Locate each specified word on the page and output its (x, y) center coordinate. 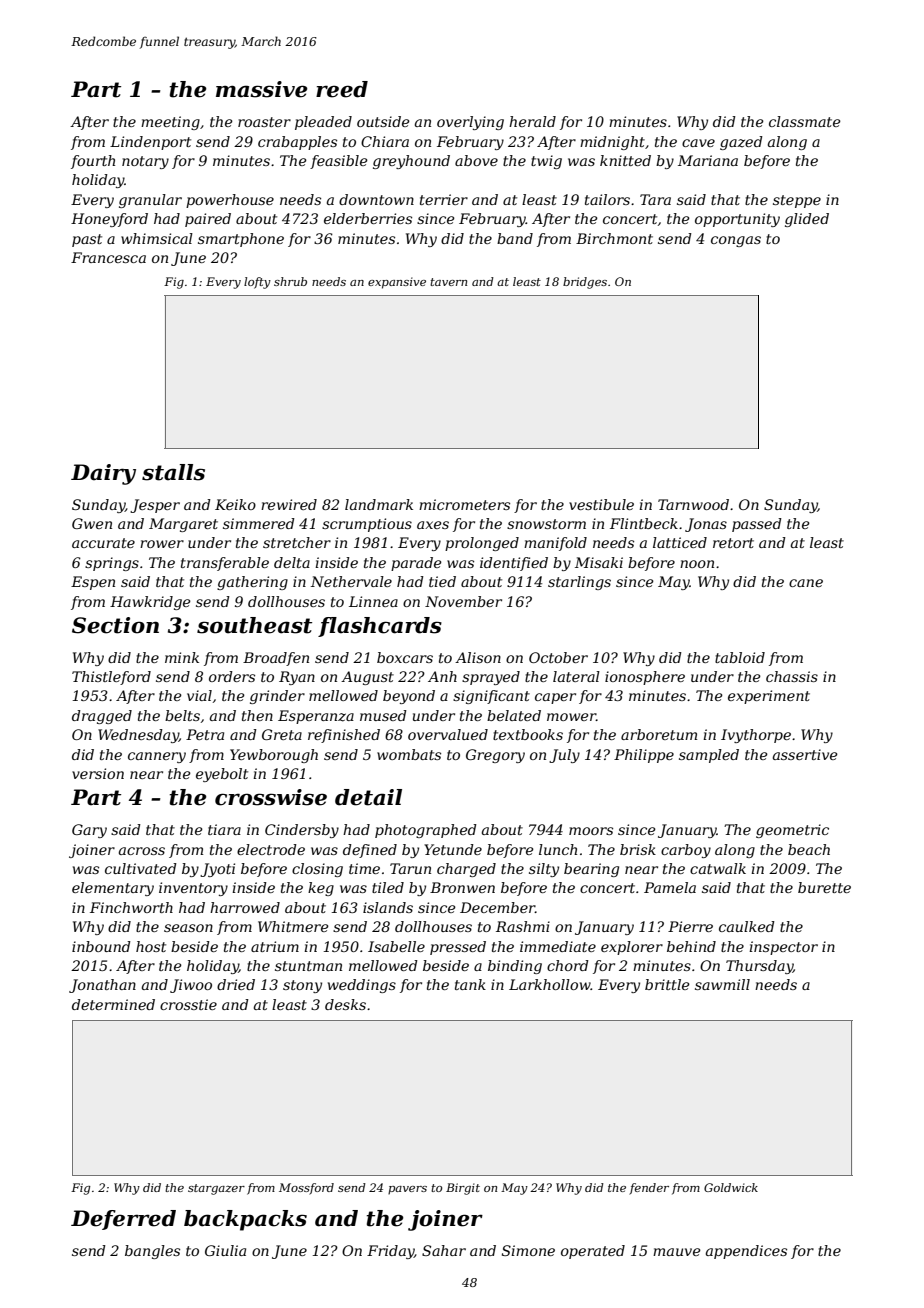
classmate (805, 121)
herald (532, 121)
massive (262, 89)
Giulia (225, 1250)
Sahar (444, 1250)
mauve (677, 1252)
